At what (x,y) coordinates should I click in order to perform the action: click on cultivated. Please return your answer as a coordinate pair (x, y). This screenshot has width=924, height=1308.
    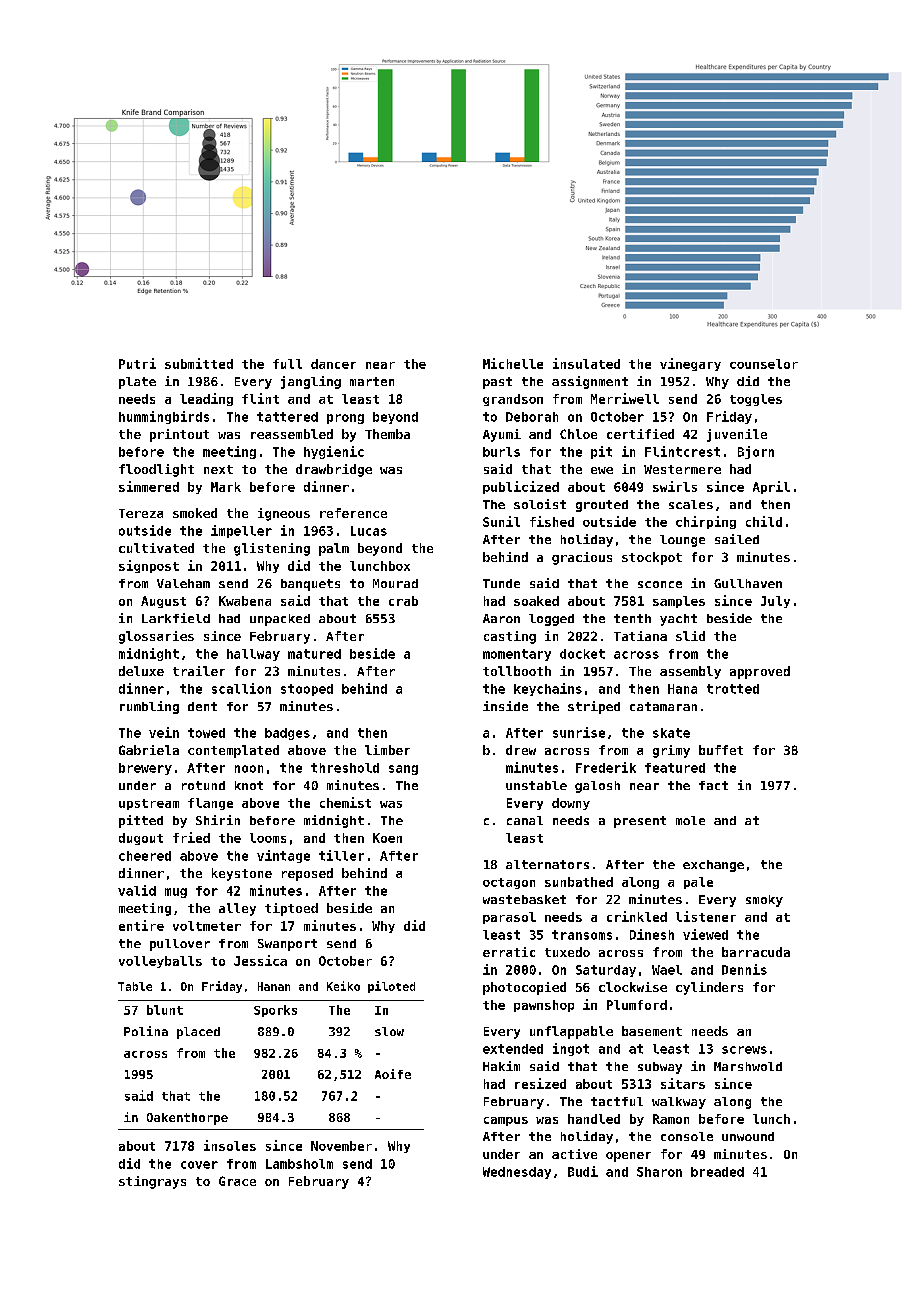
    Looking at the image, I should click on (156, 548).
